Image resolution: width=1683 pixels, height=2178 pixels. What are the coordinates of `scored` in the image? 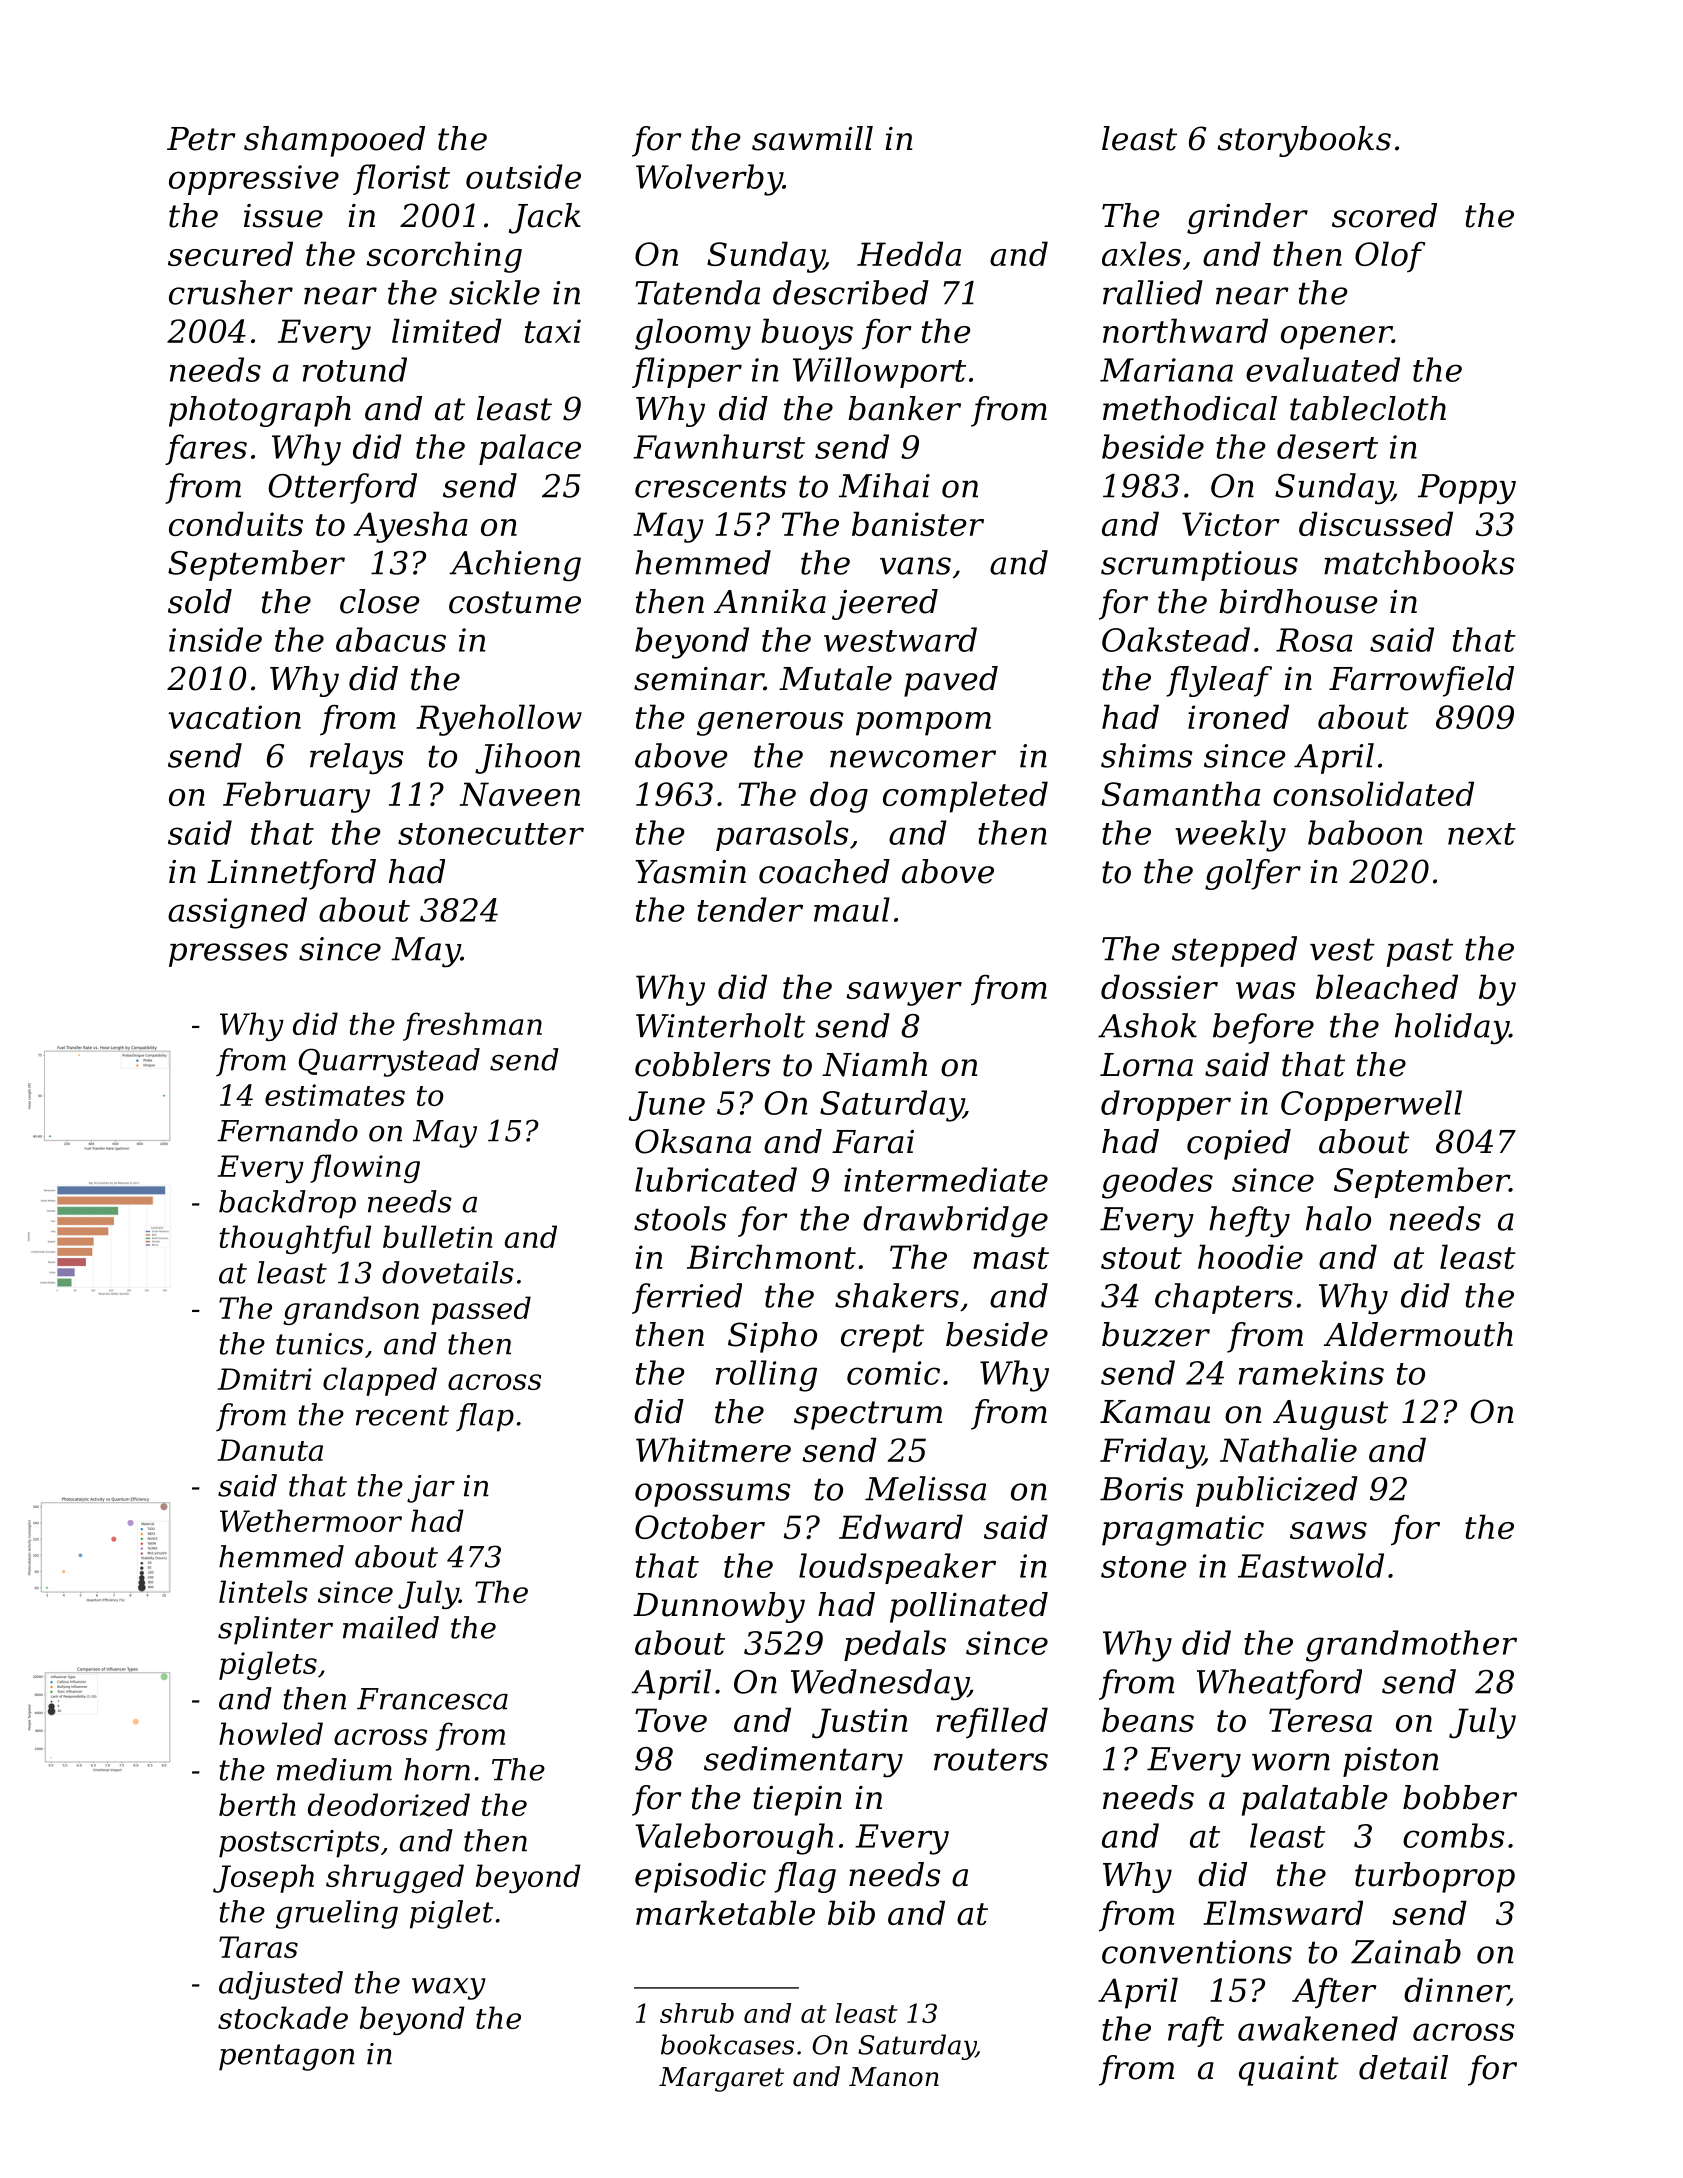 It's located at (1384, 215).
